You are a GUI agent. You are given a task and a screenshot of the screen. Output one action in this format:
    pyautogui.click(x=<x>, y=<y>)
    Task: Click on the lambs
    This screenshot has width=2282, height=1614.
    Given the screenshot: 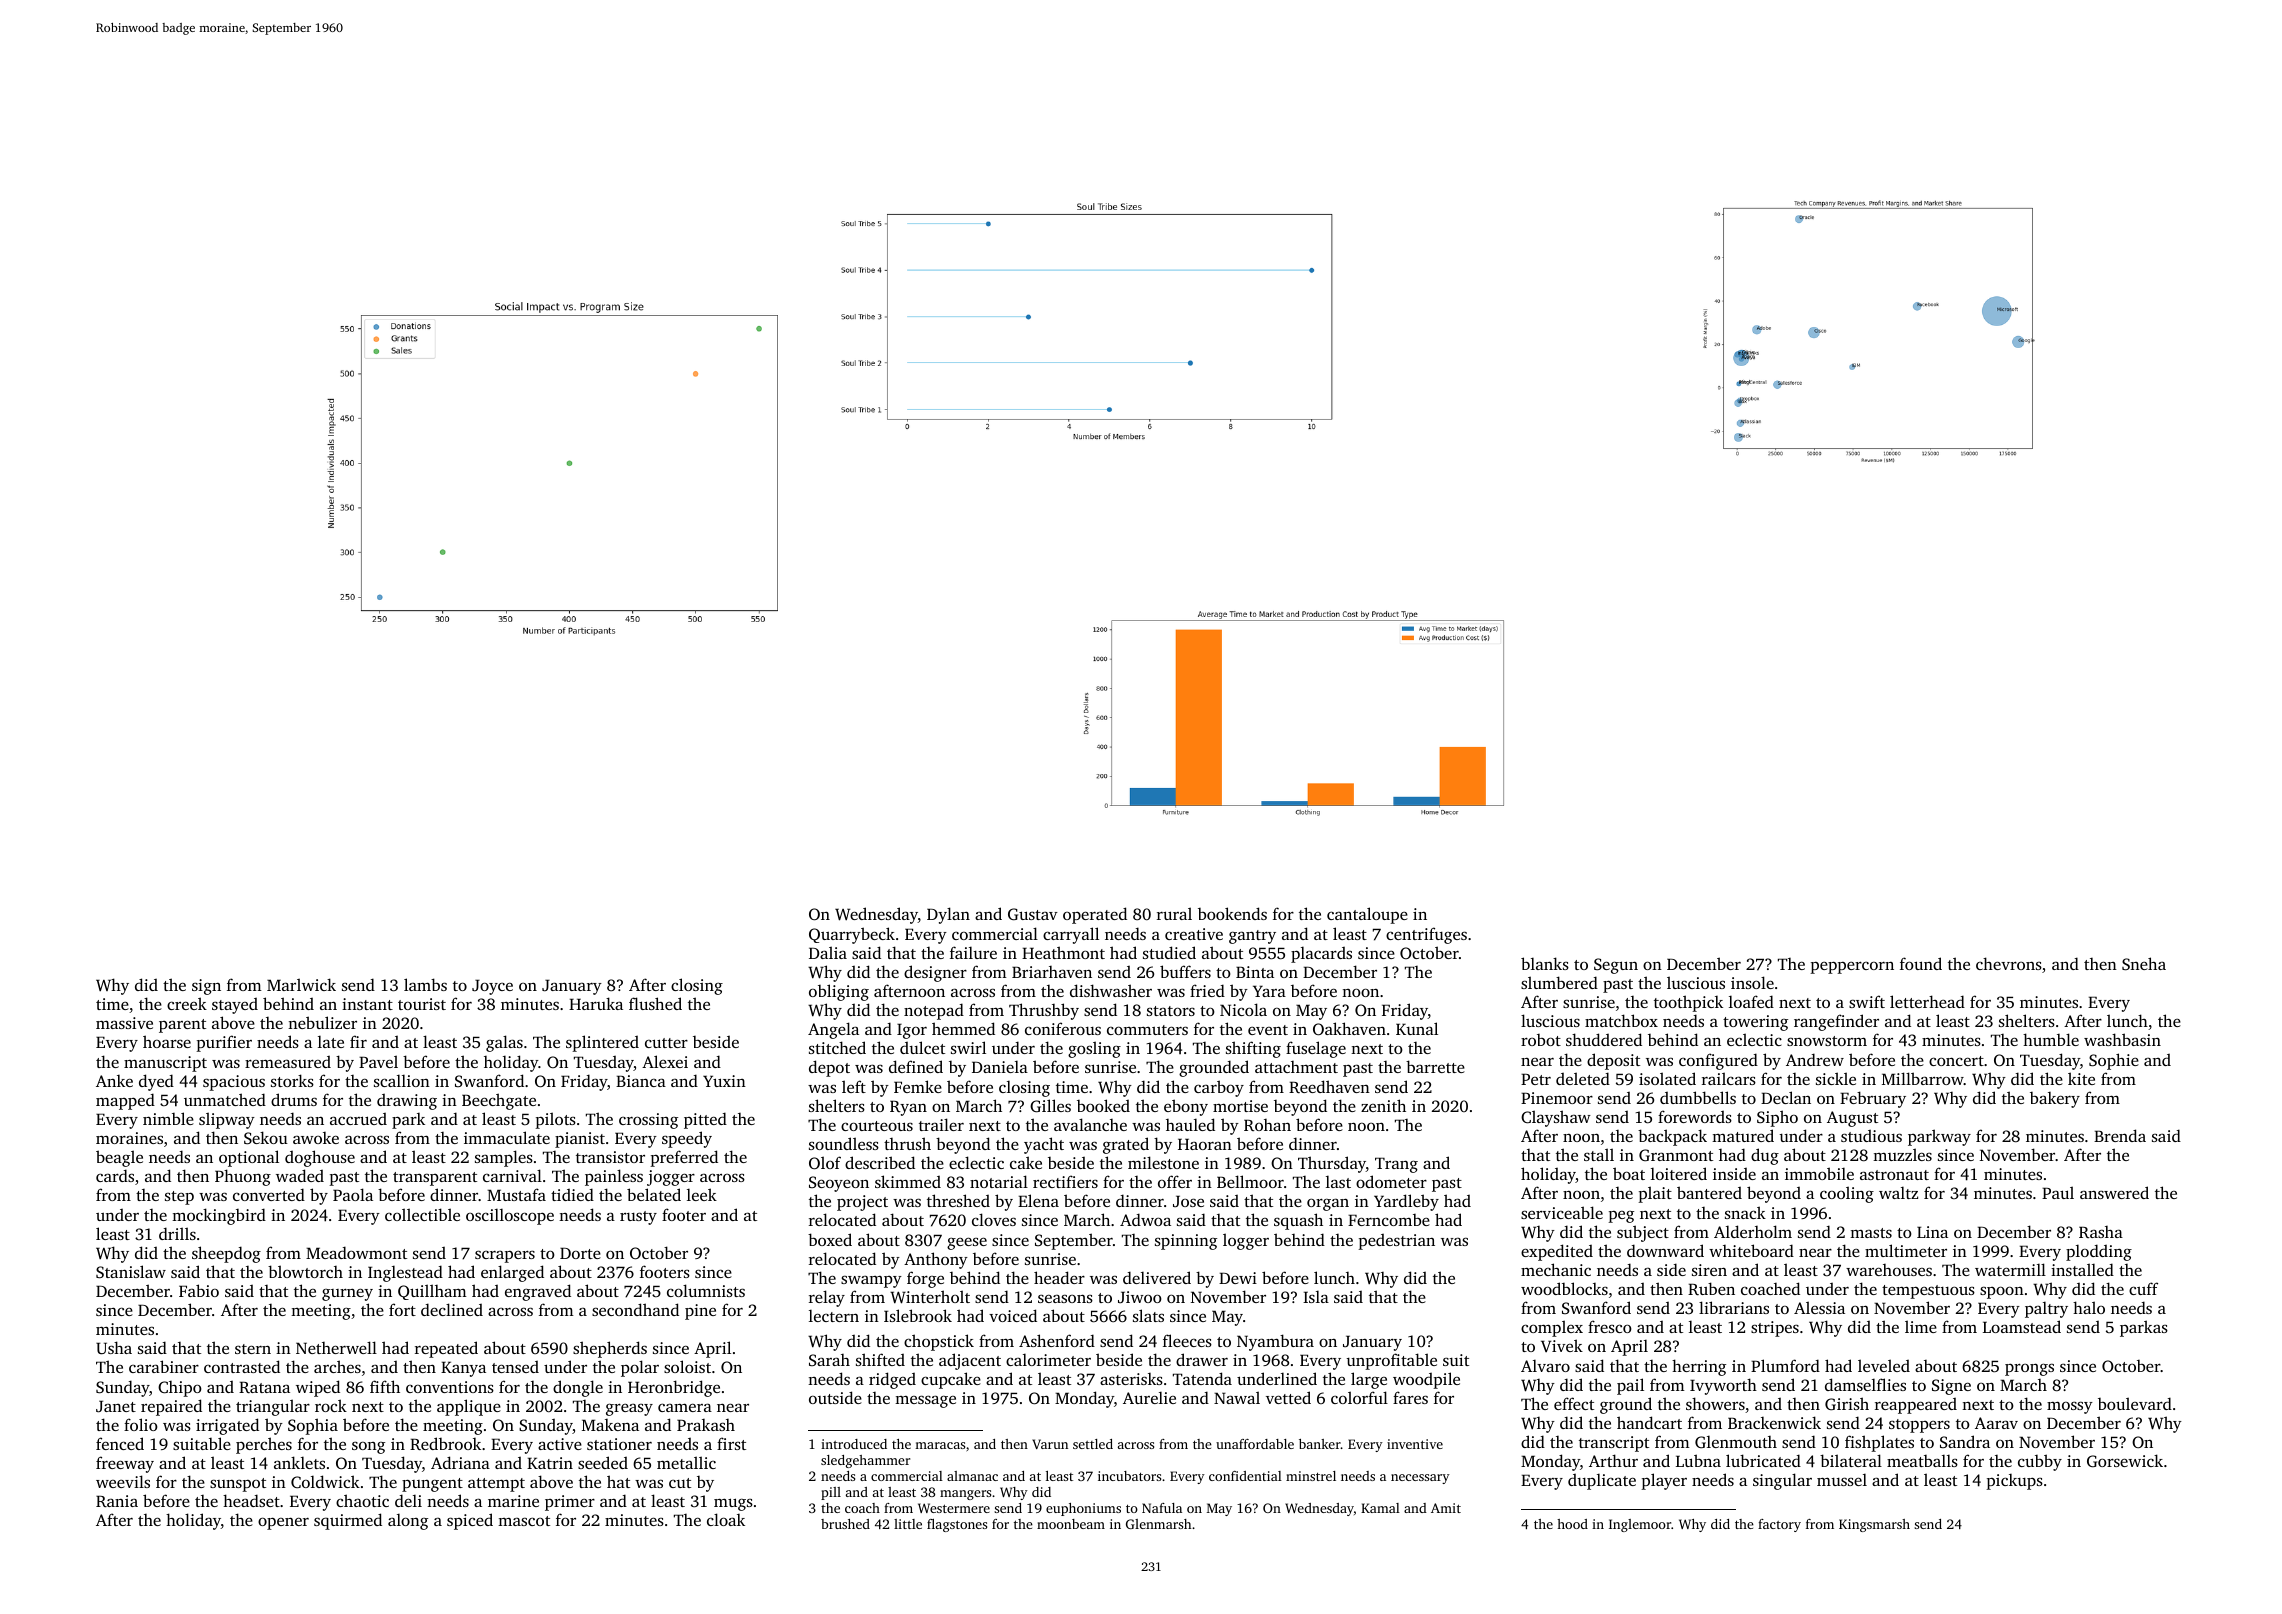 What is the action you would take?
    pyautogui.click(x=425, y=984)
